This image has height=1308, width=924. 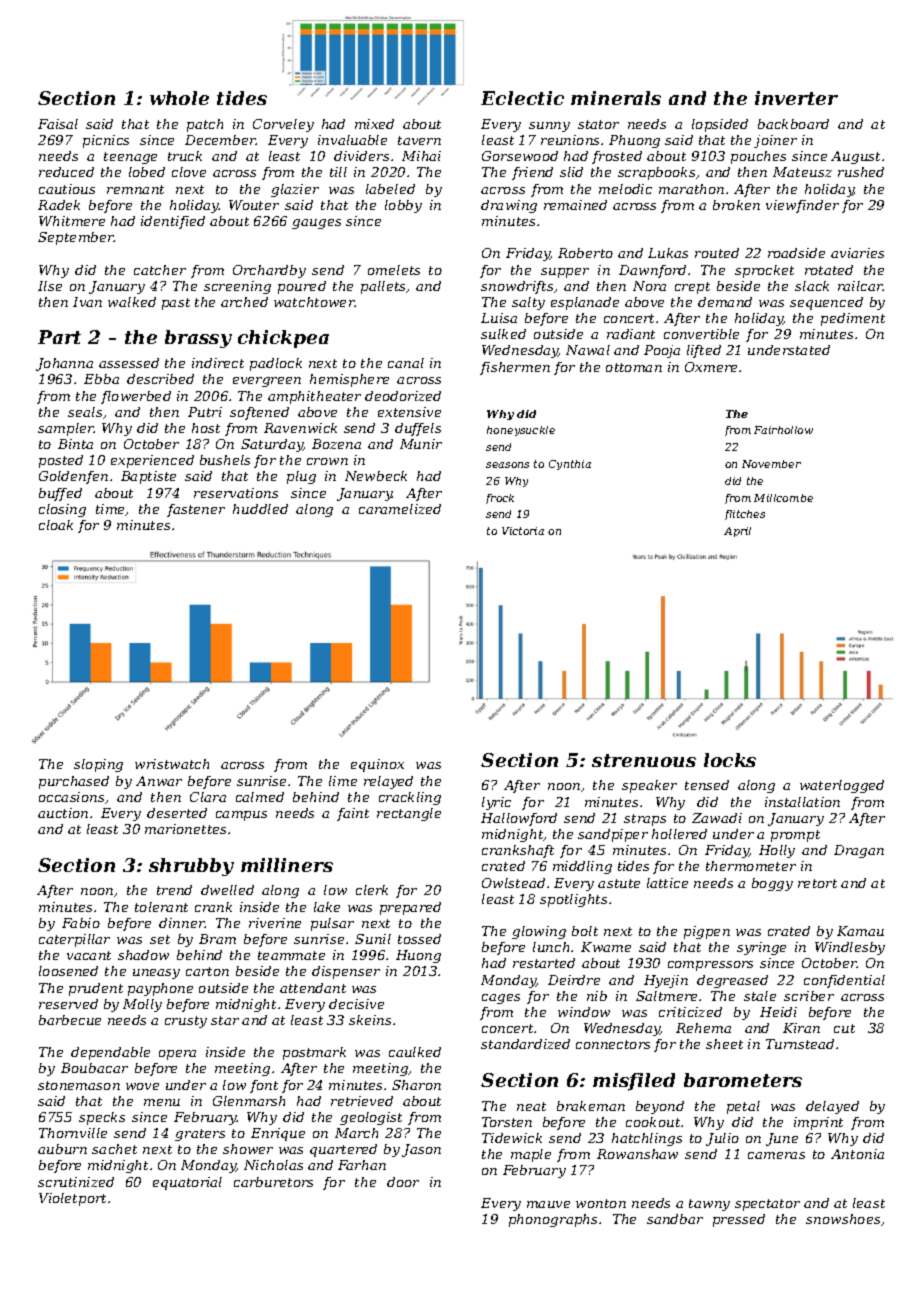 What do you see at coordinates (301, 477) in the image?
I see `plug` at bounding box center [301, 477].
